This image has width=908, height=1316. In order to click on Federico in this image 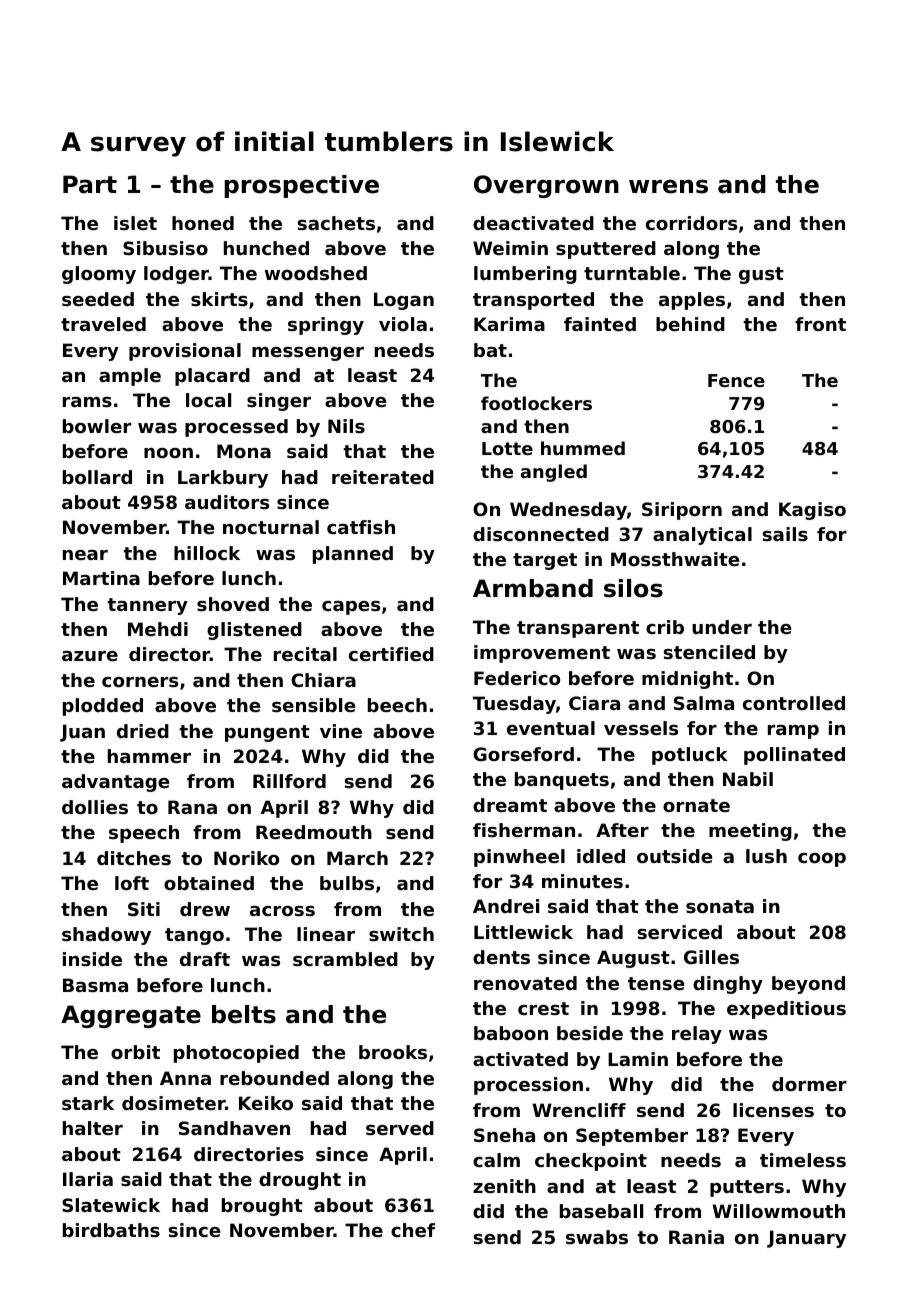, I will do `click(517, 678)`.
